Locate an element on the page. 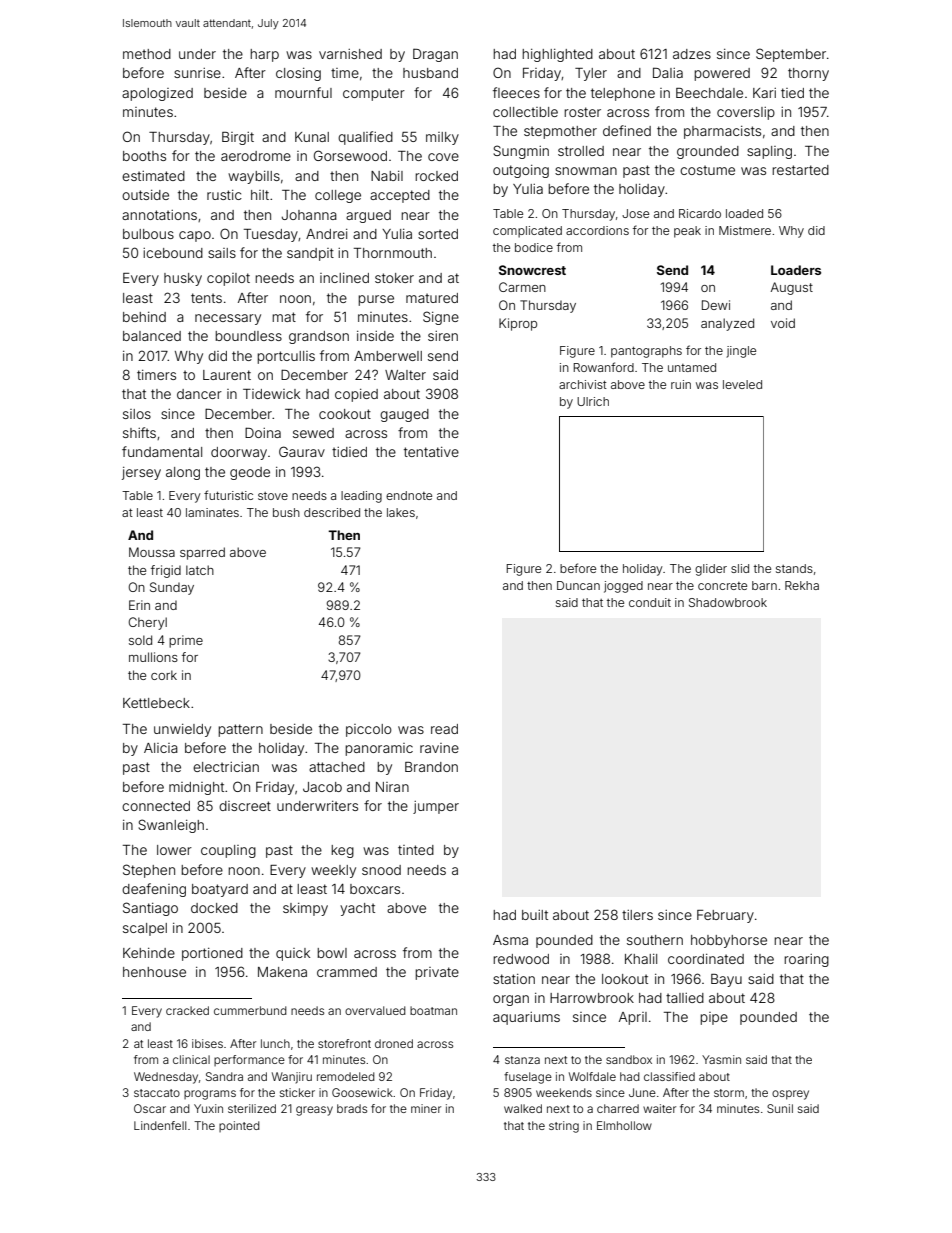 The image size is (952, 1233). Duncan is located at coordinates (578, 585).
